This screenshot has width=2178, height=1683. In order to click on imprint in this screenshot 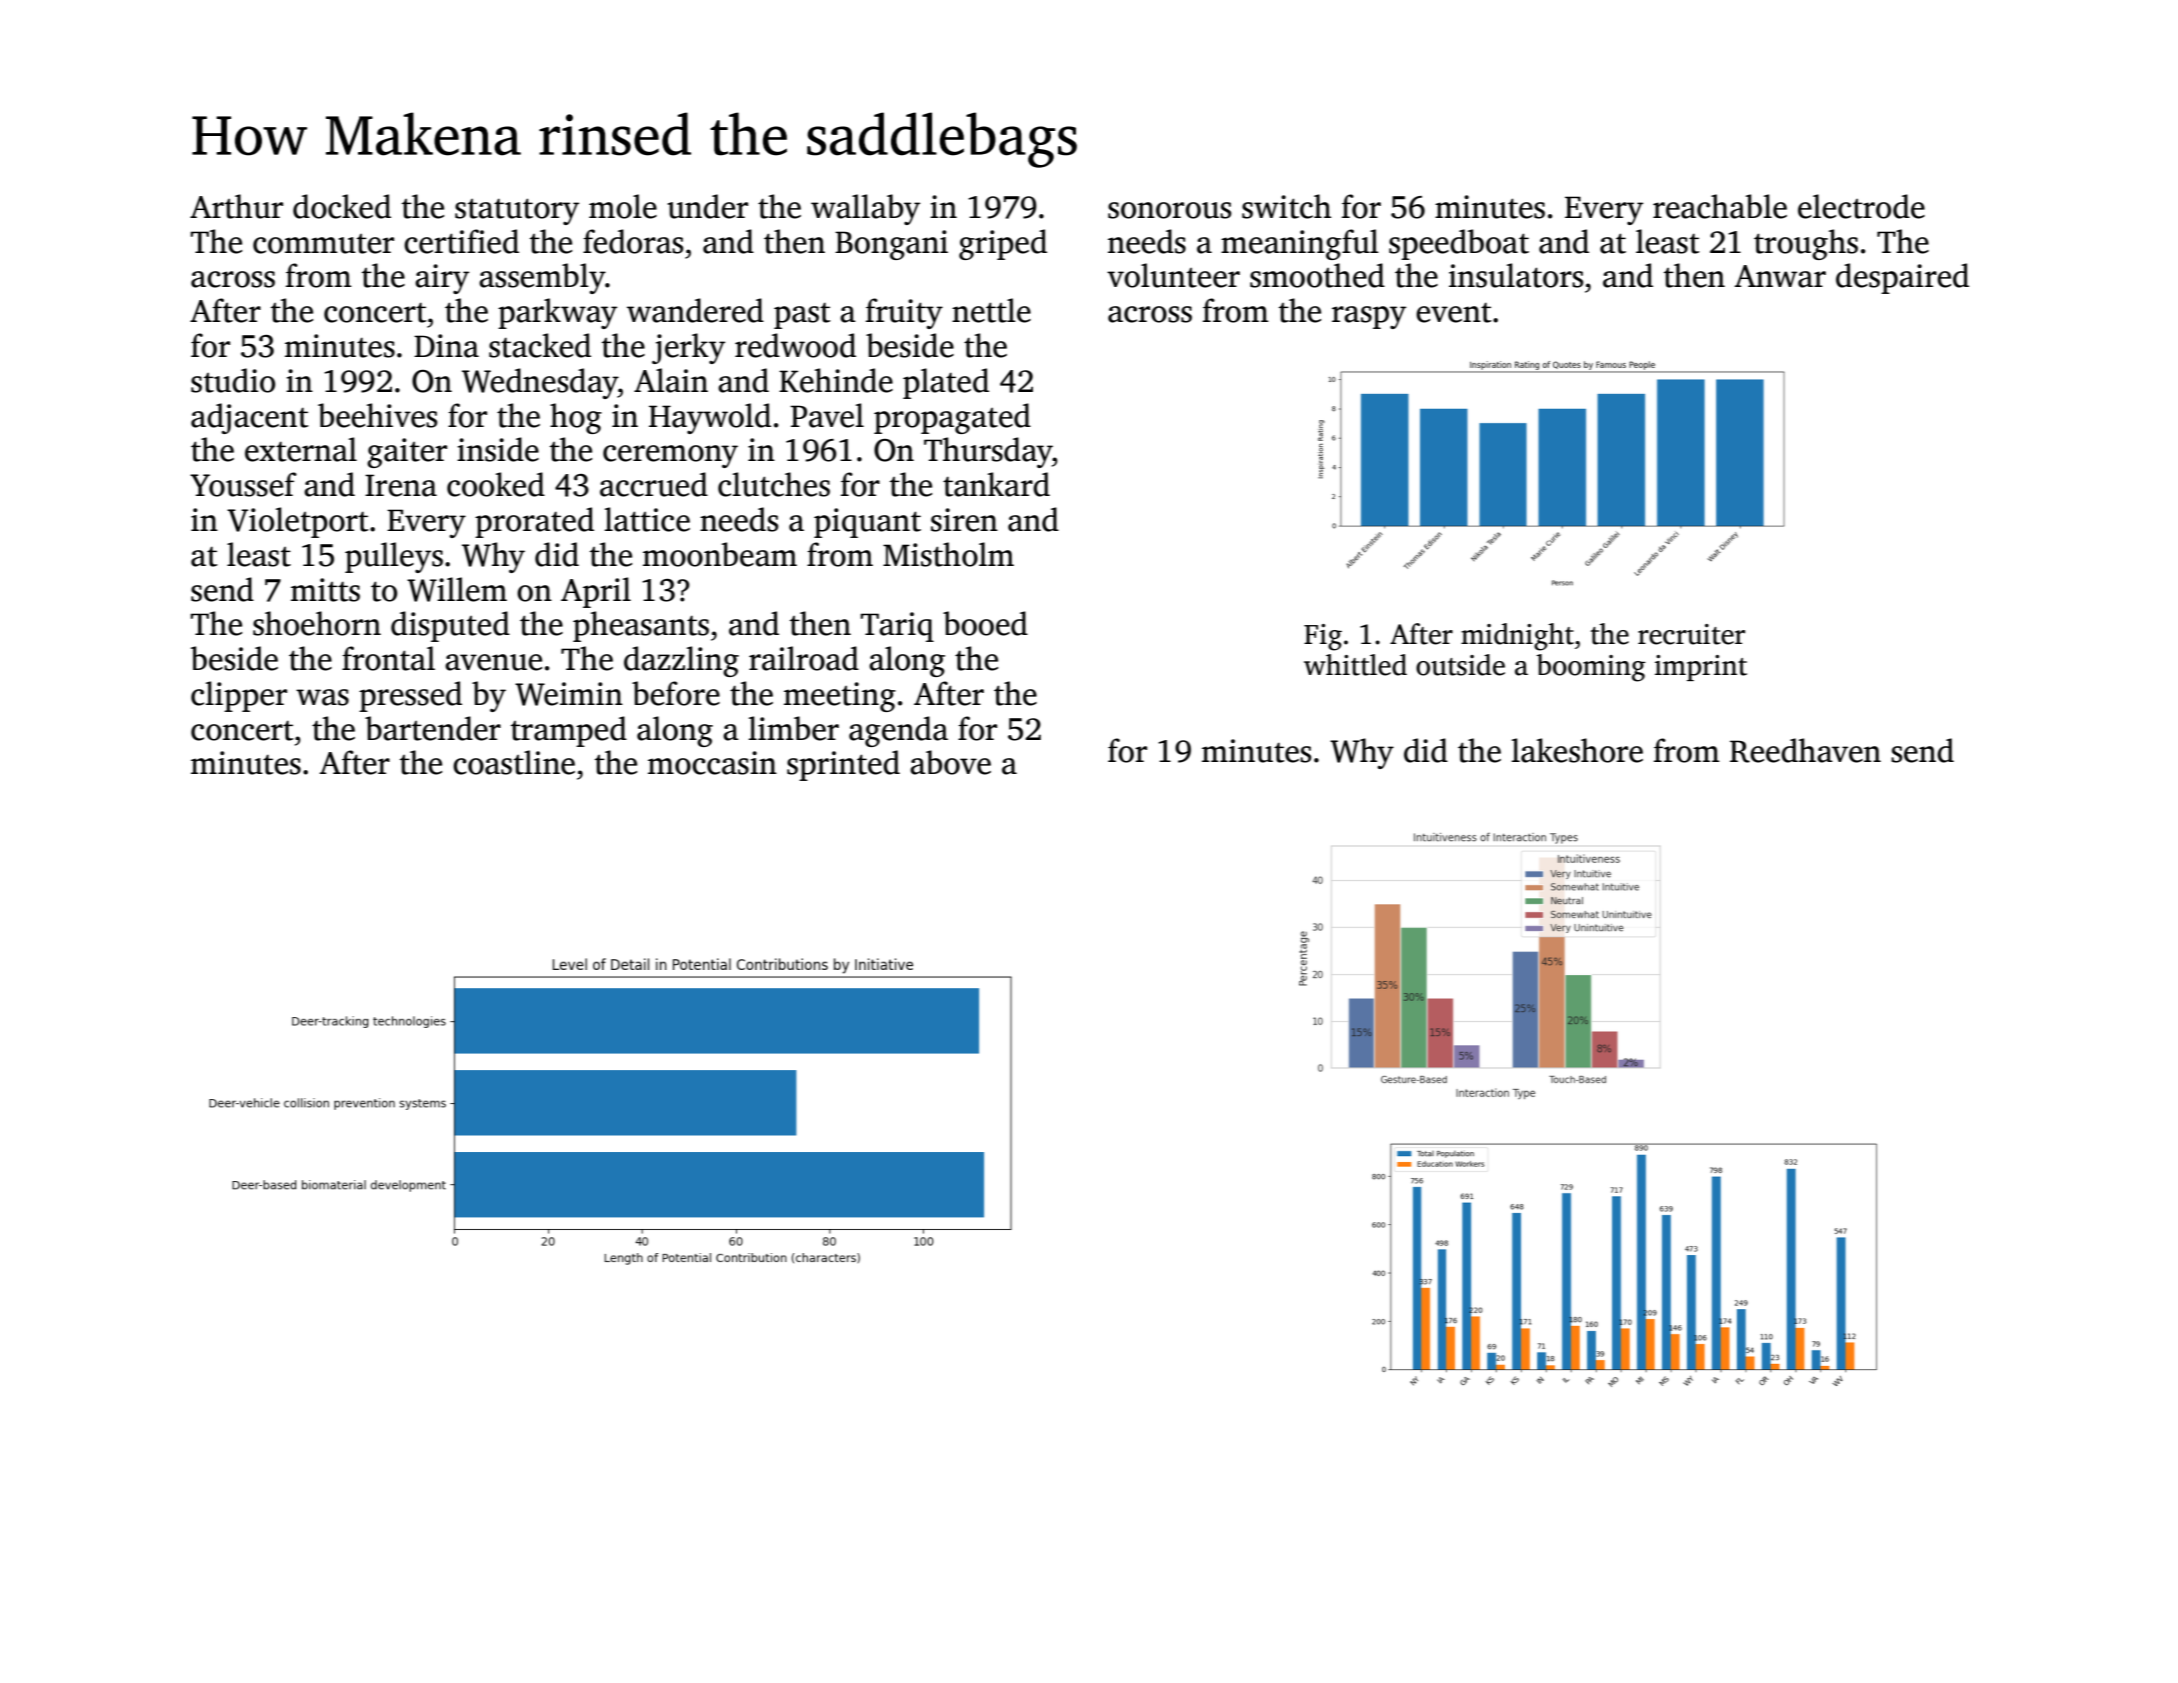, I will do `click(1701, 668)`.
